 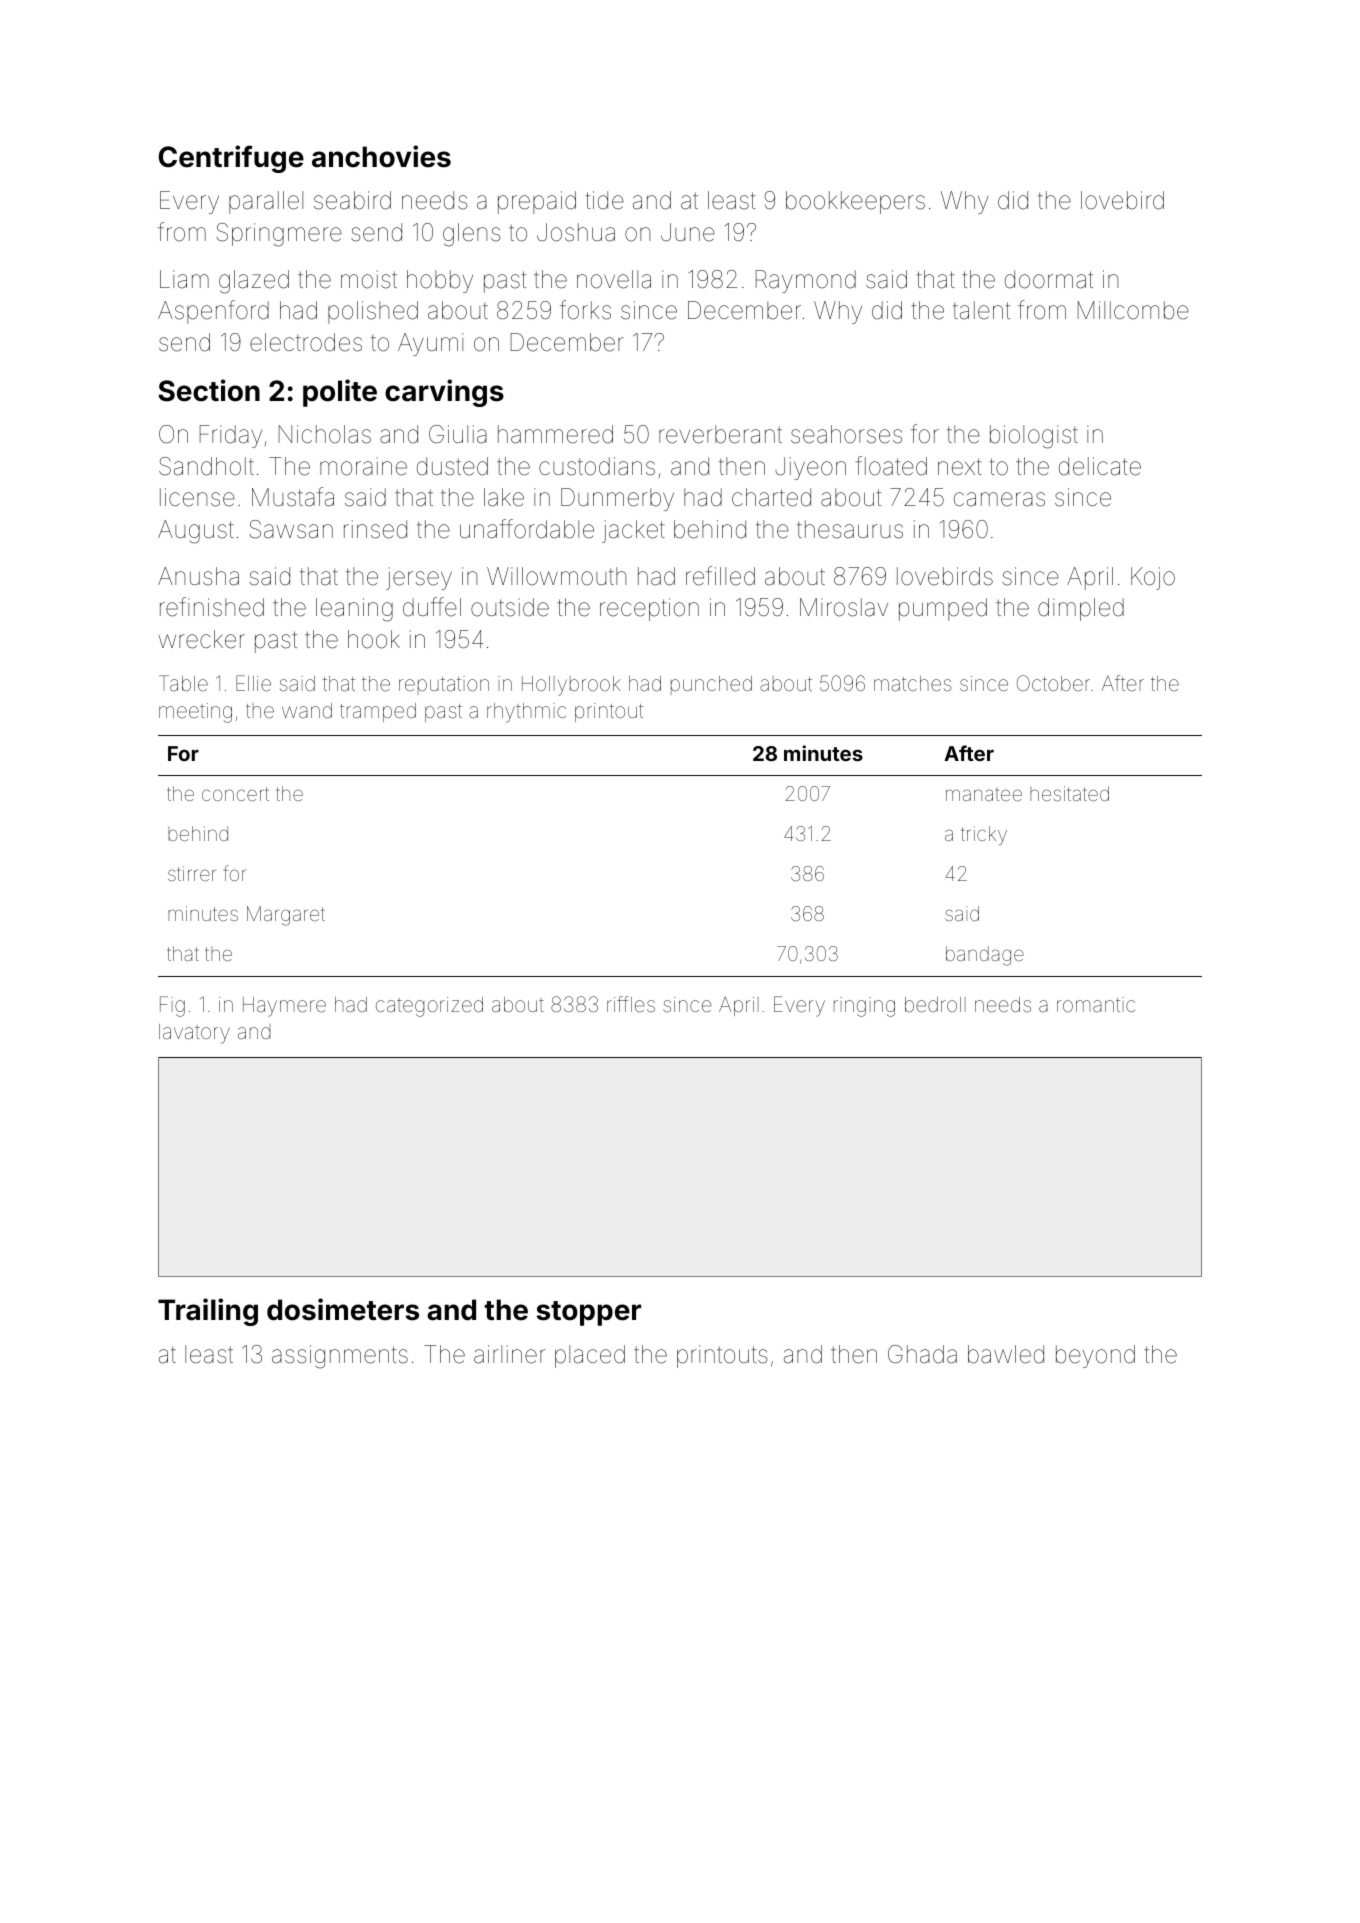 I want to click on doormat, so click(x=1049, y=279).
